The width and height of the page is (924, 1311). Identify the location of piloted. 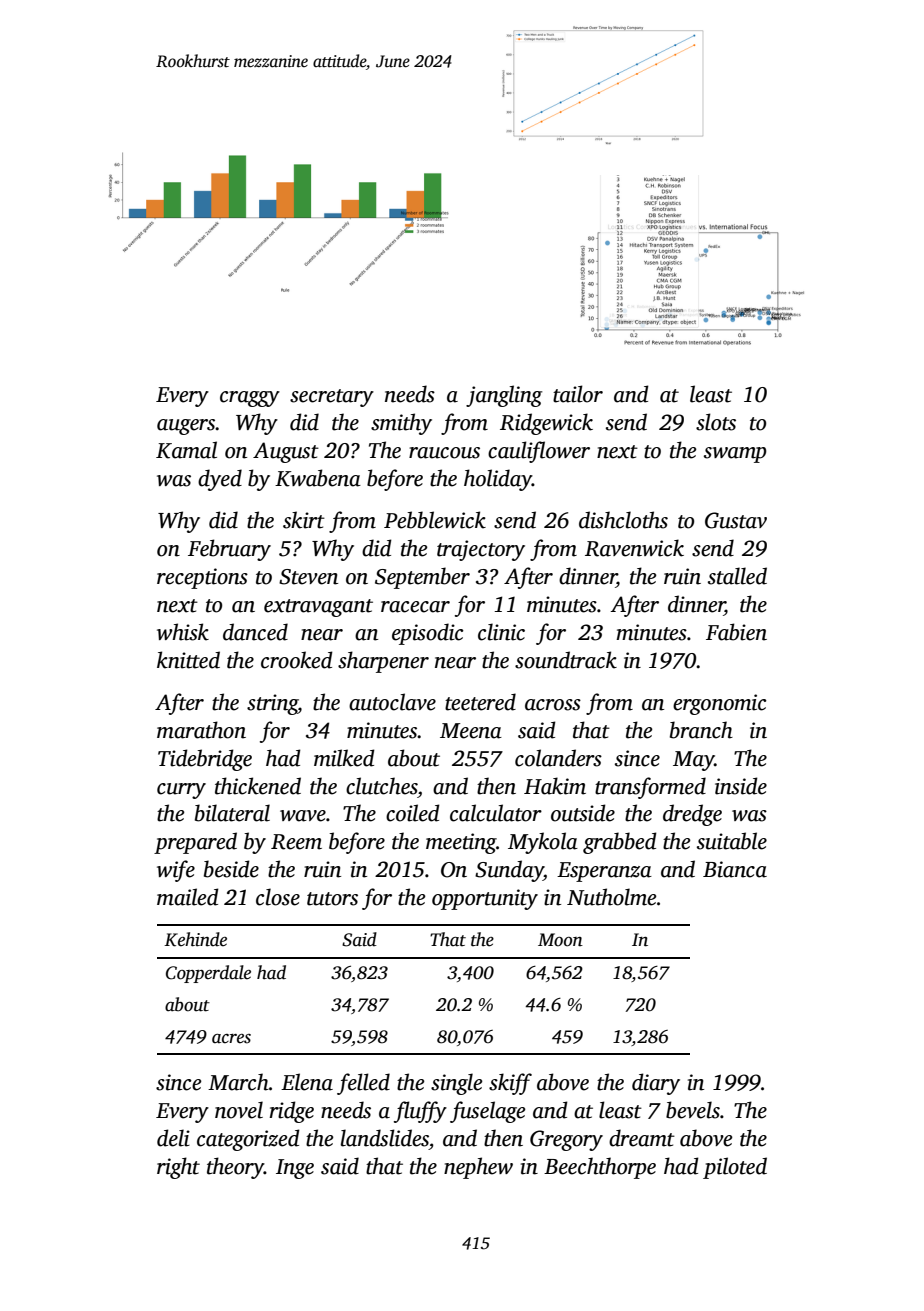
(735, 1168).
